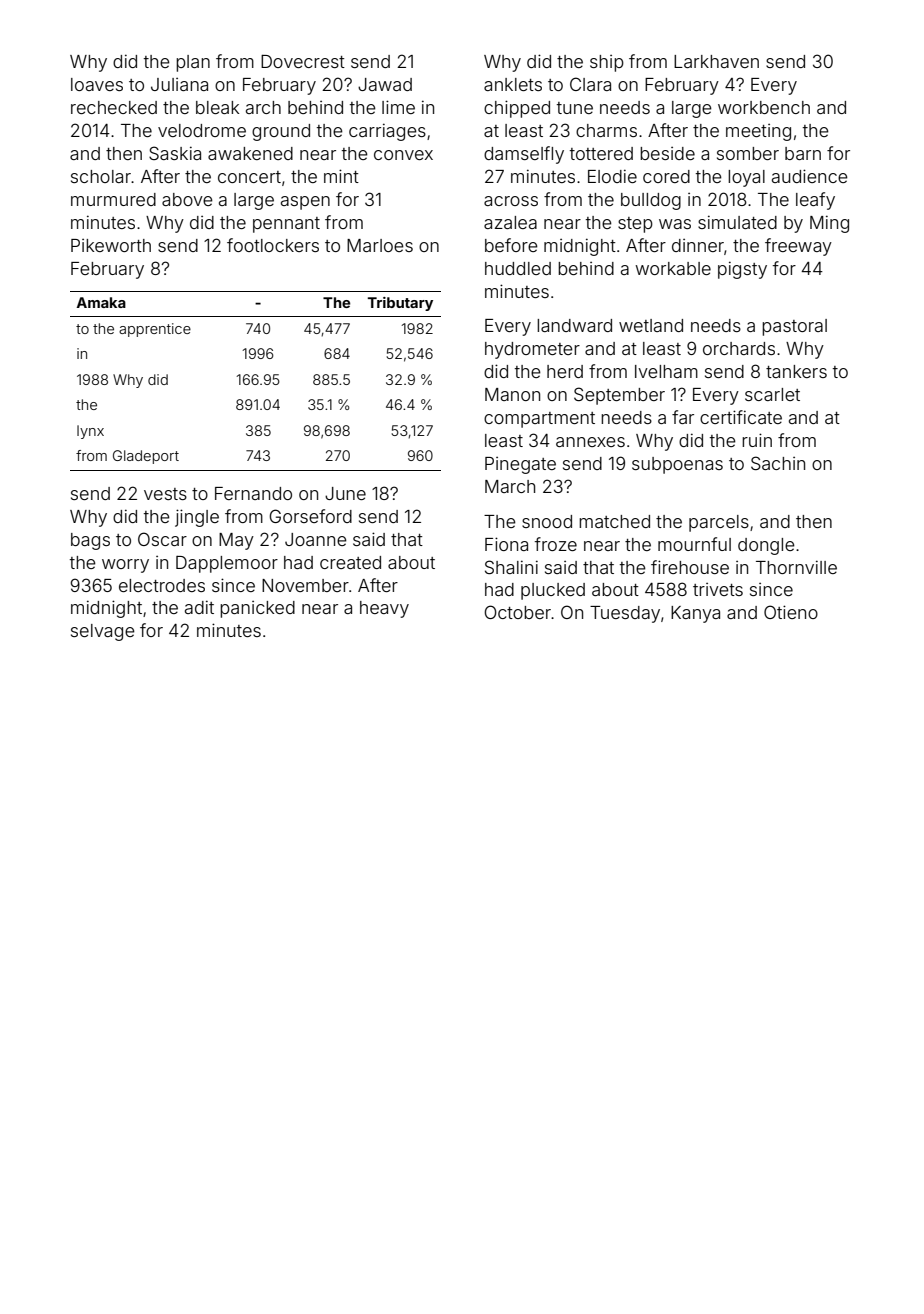 The height and width of the image is (1314, 924). Describe the element at coordinates (380, 245) in the image. I see `Marloes` at that location.
